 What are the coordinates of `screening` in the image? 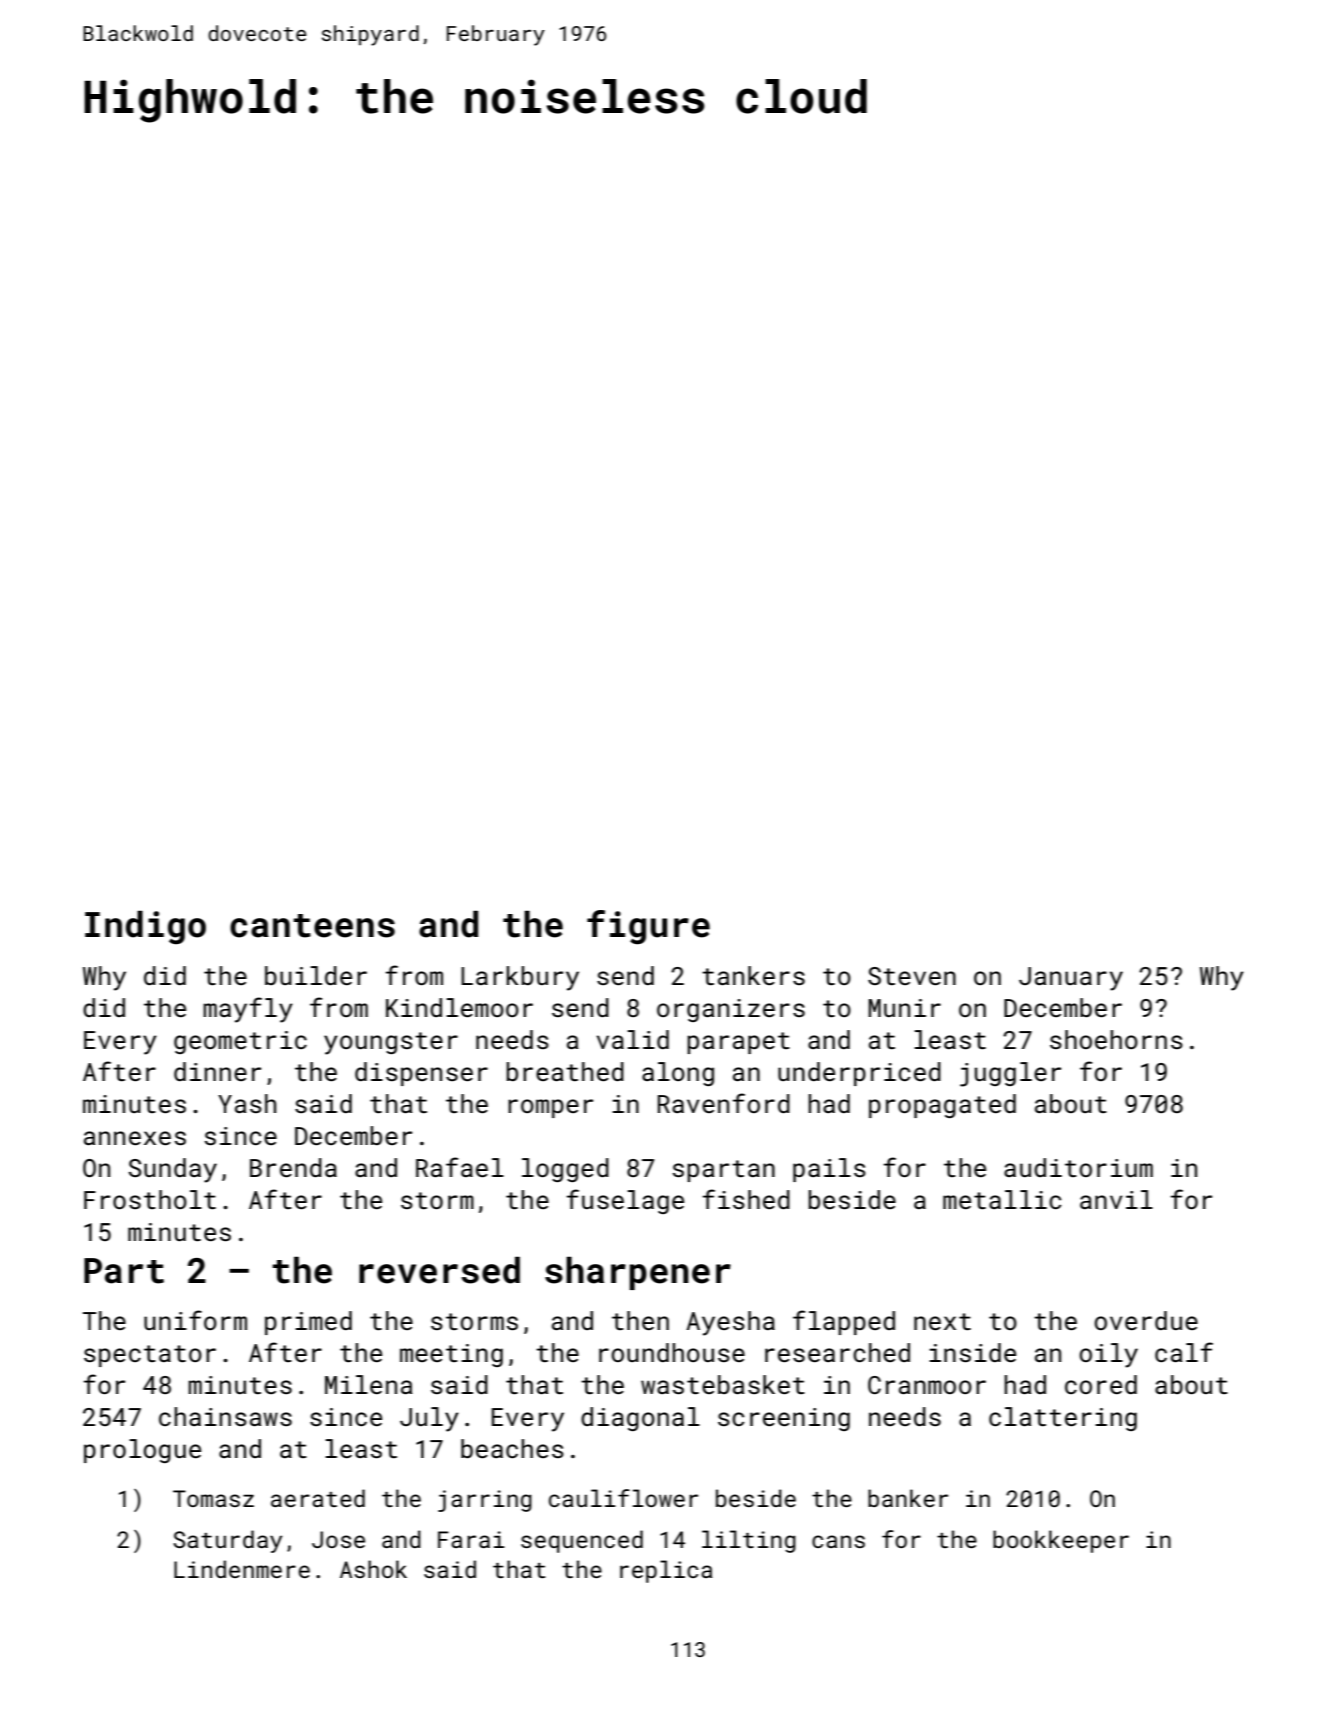 It's located at (784, 1419).
